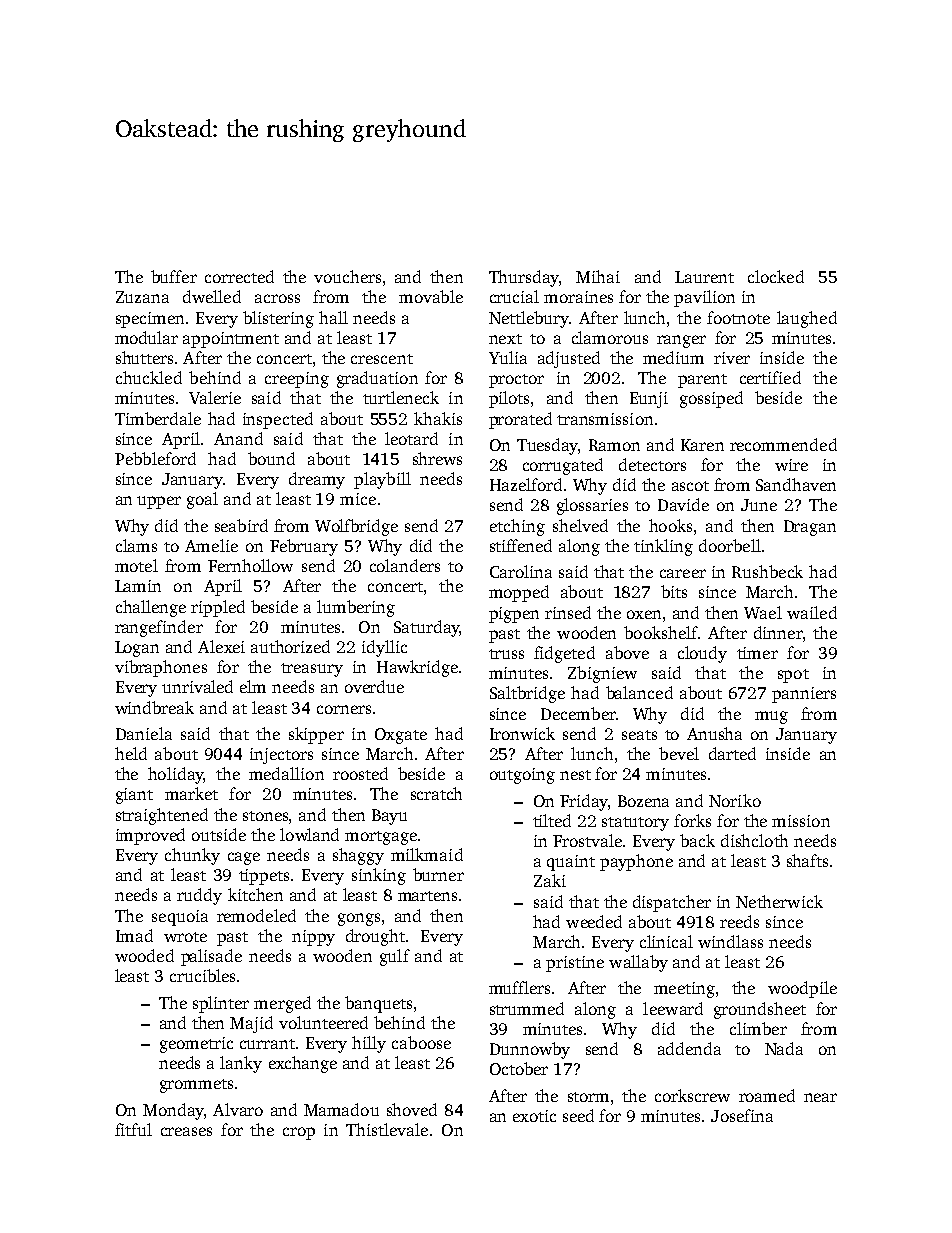 The image size is (952, 1233). What do you see at coordinates (663, 547) in the screenshot?
I see `tinkling` at bounding box center [663, 547].
